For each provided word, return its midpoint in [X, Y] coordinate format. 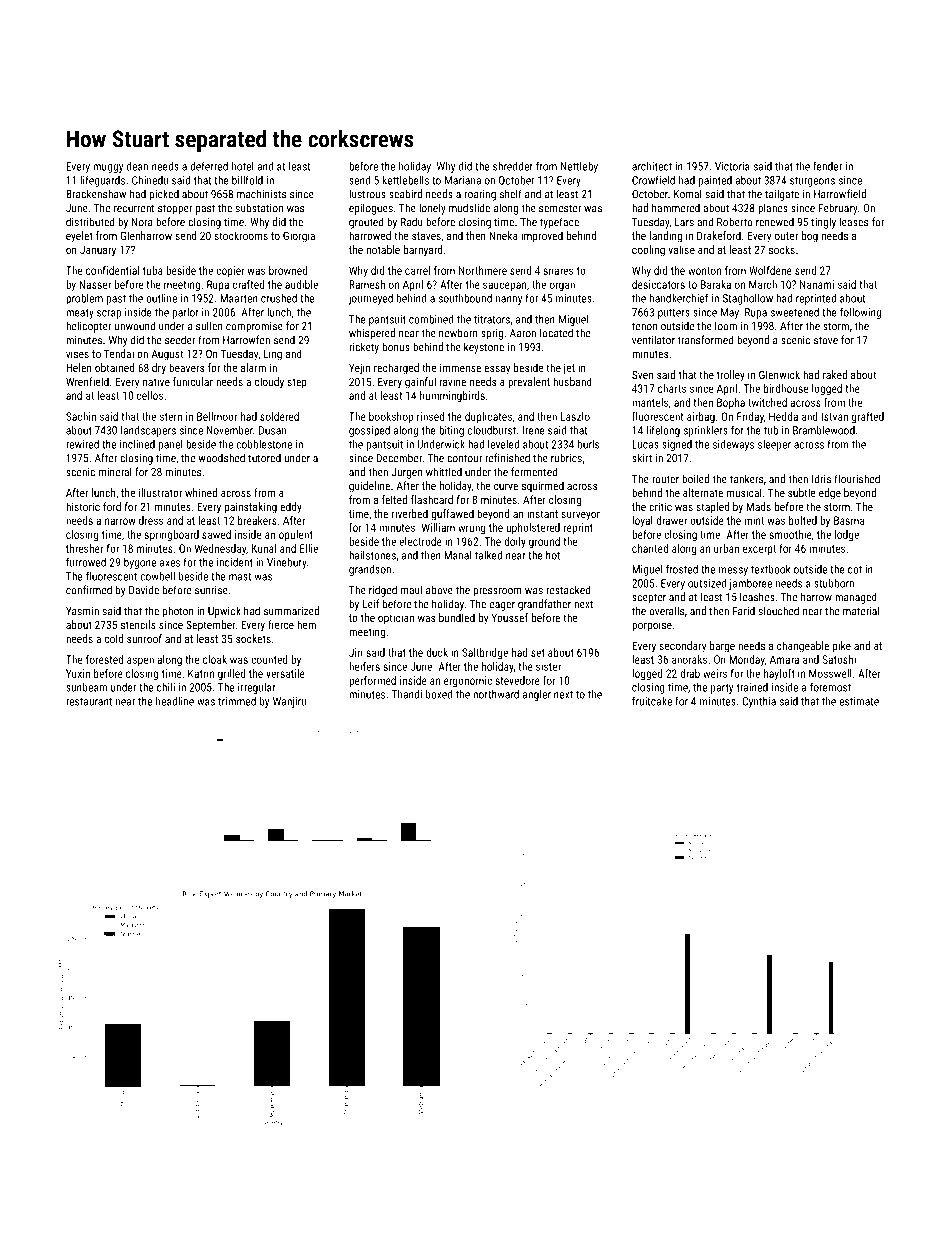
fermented [534, 472]
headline [175, 701]
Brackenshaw [96, 194]
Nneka [504, 235]
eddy [291, 508]
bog [810, 237]
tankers [746, 479]
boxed [439, 694]
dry [159, 369]
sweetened [795, 312]
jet [569, 369]
